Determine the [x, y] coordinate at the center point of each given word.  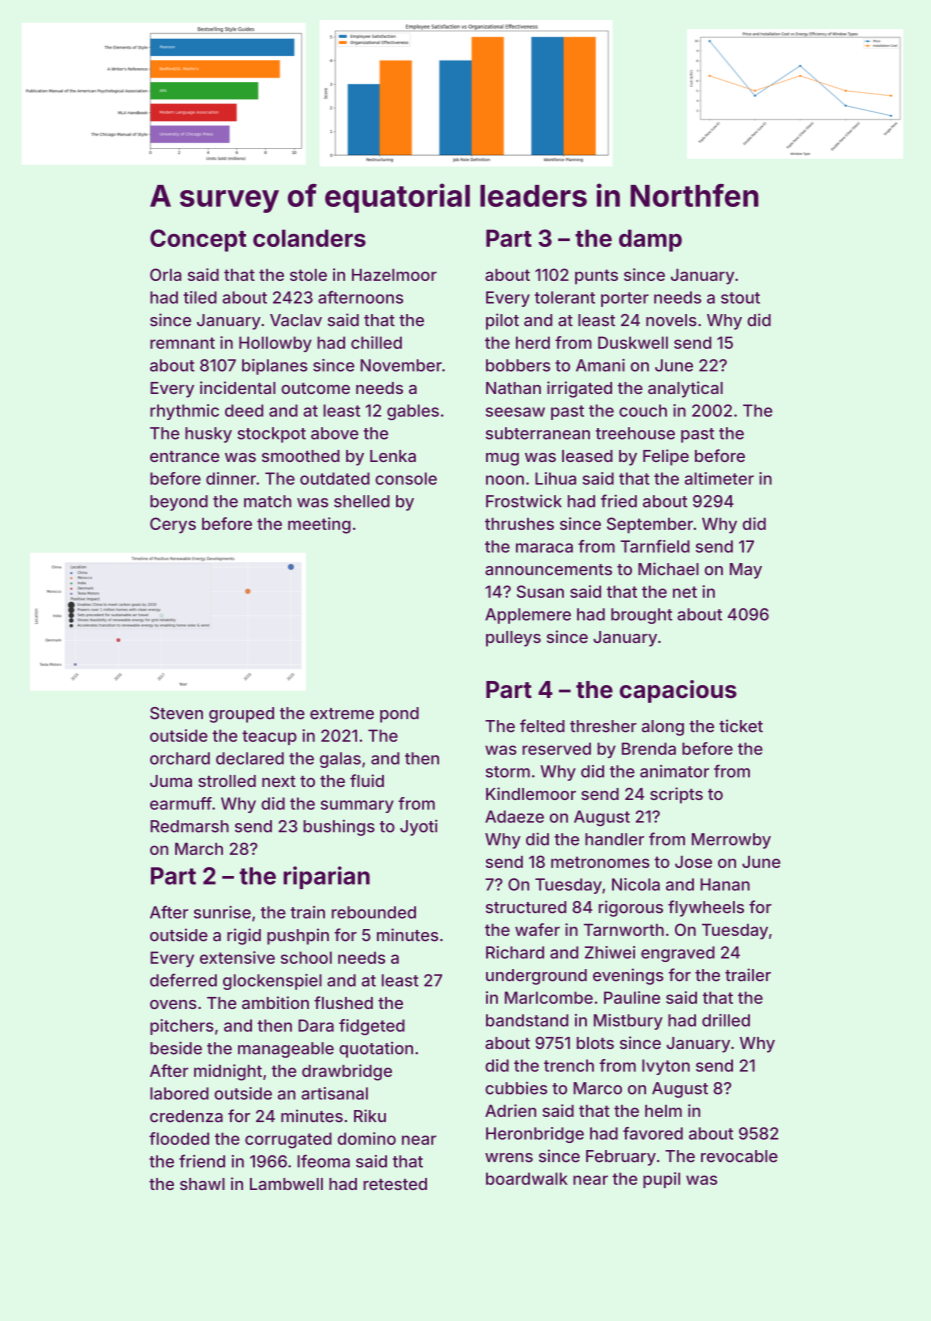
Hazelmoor [394, 275]
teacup [269, 737]
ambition [275, 1002]
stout [740, 298]
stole [308, 275]
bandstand [527, 1020]
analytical [685, 389]
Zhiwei [610, 952]
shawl [202, 1184]
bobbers [518, 365]
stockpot [271, 435]
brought [641, 616]
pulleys [513, 639]
